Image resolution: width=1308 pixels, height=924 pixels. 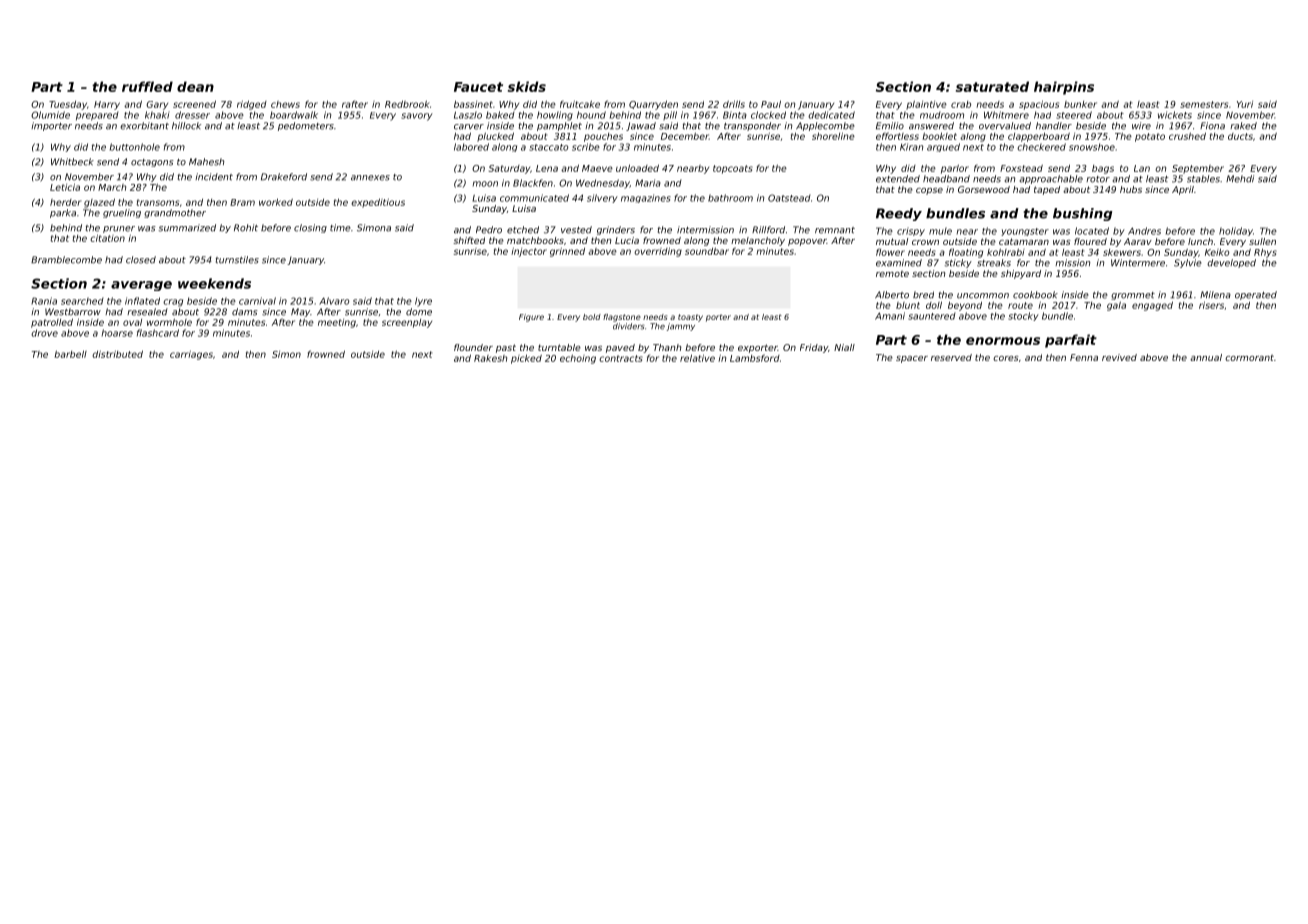 What do you see at coordinates (147, 86) in the screenshot?
I see `ruffled` at bounding box center [147, 86].
